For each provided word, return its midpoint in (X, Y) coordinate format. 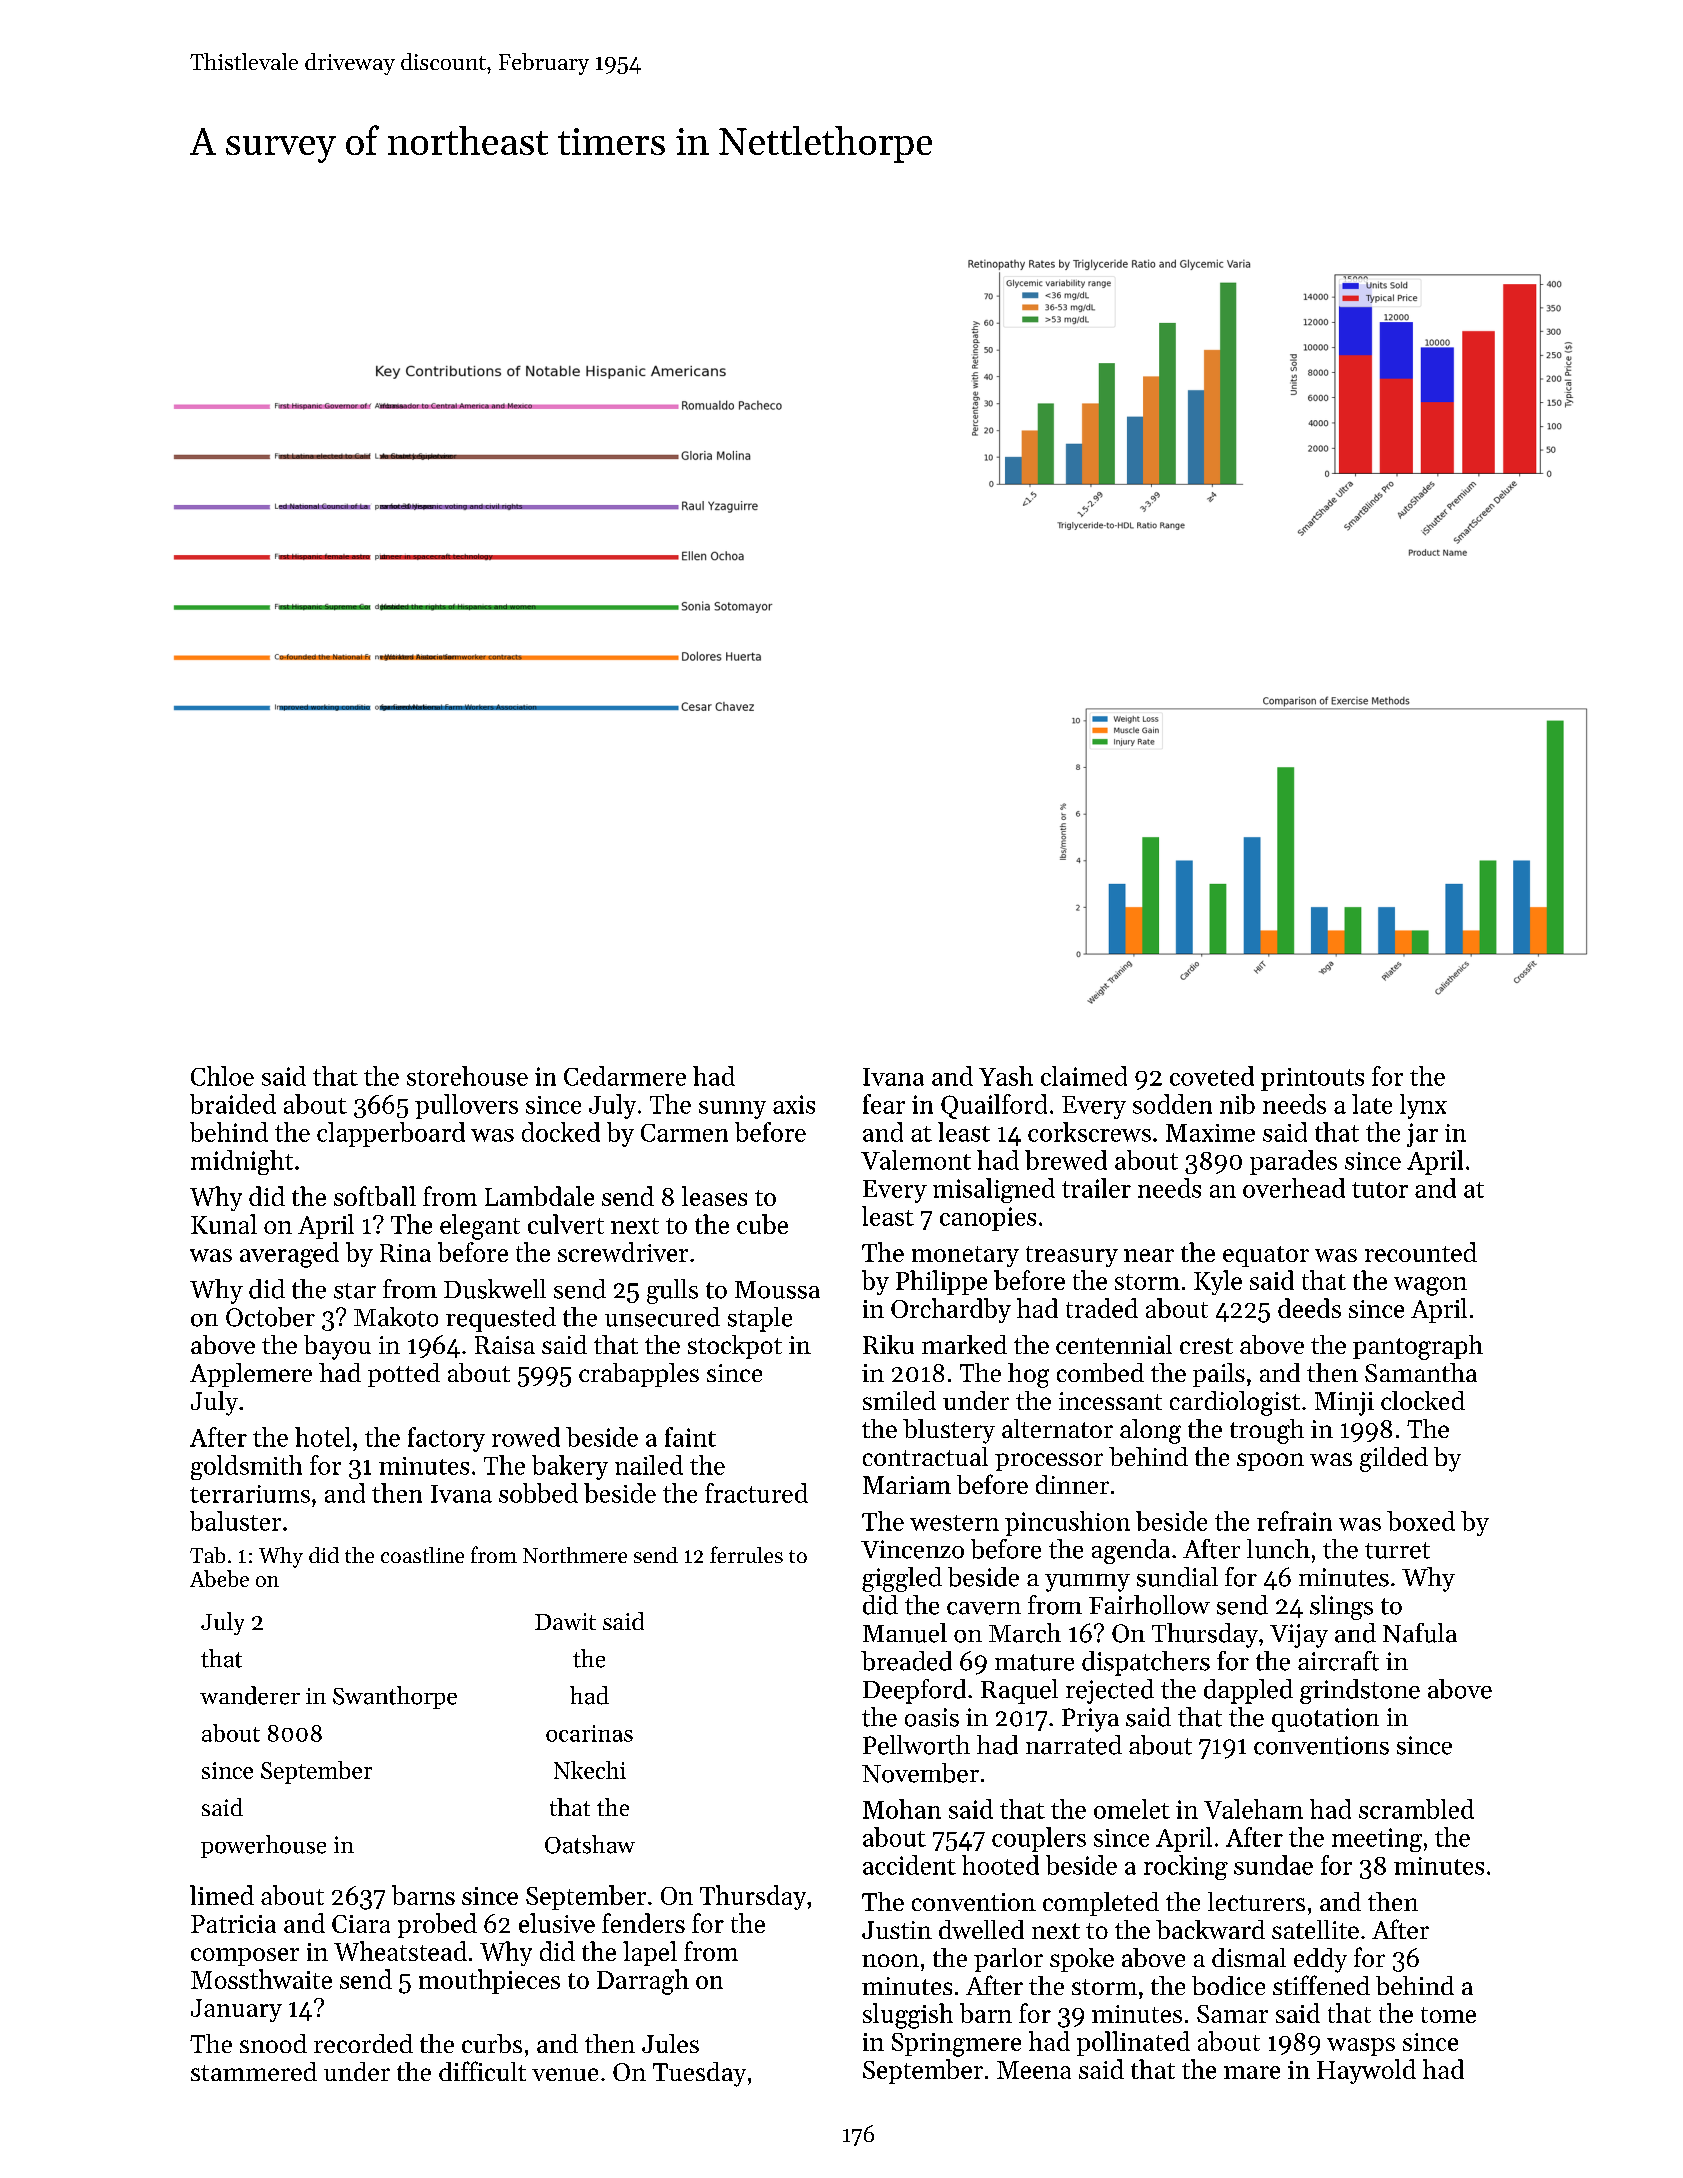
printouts (1312, 1079)
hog (1028, 1375)
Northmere (575, 1555)
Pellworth (916, 1745)
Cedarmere (625, 1076)
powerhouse (263, 1846)
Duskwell (495, 1289)
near (1149, 1255)
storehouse (467, 1076)
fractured (756, 1493)
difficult (482, 2071)
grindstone (1360, 1691)
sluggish (908, 2016)
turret (1397, 1550)
